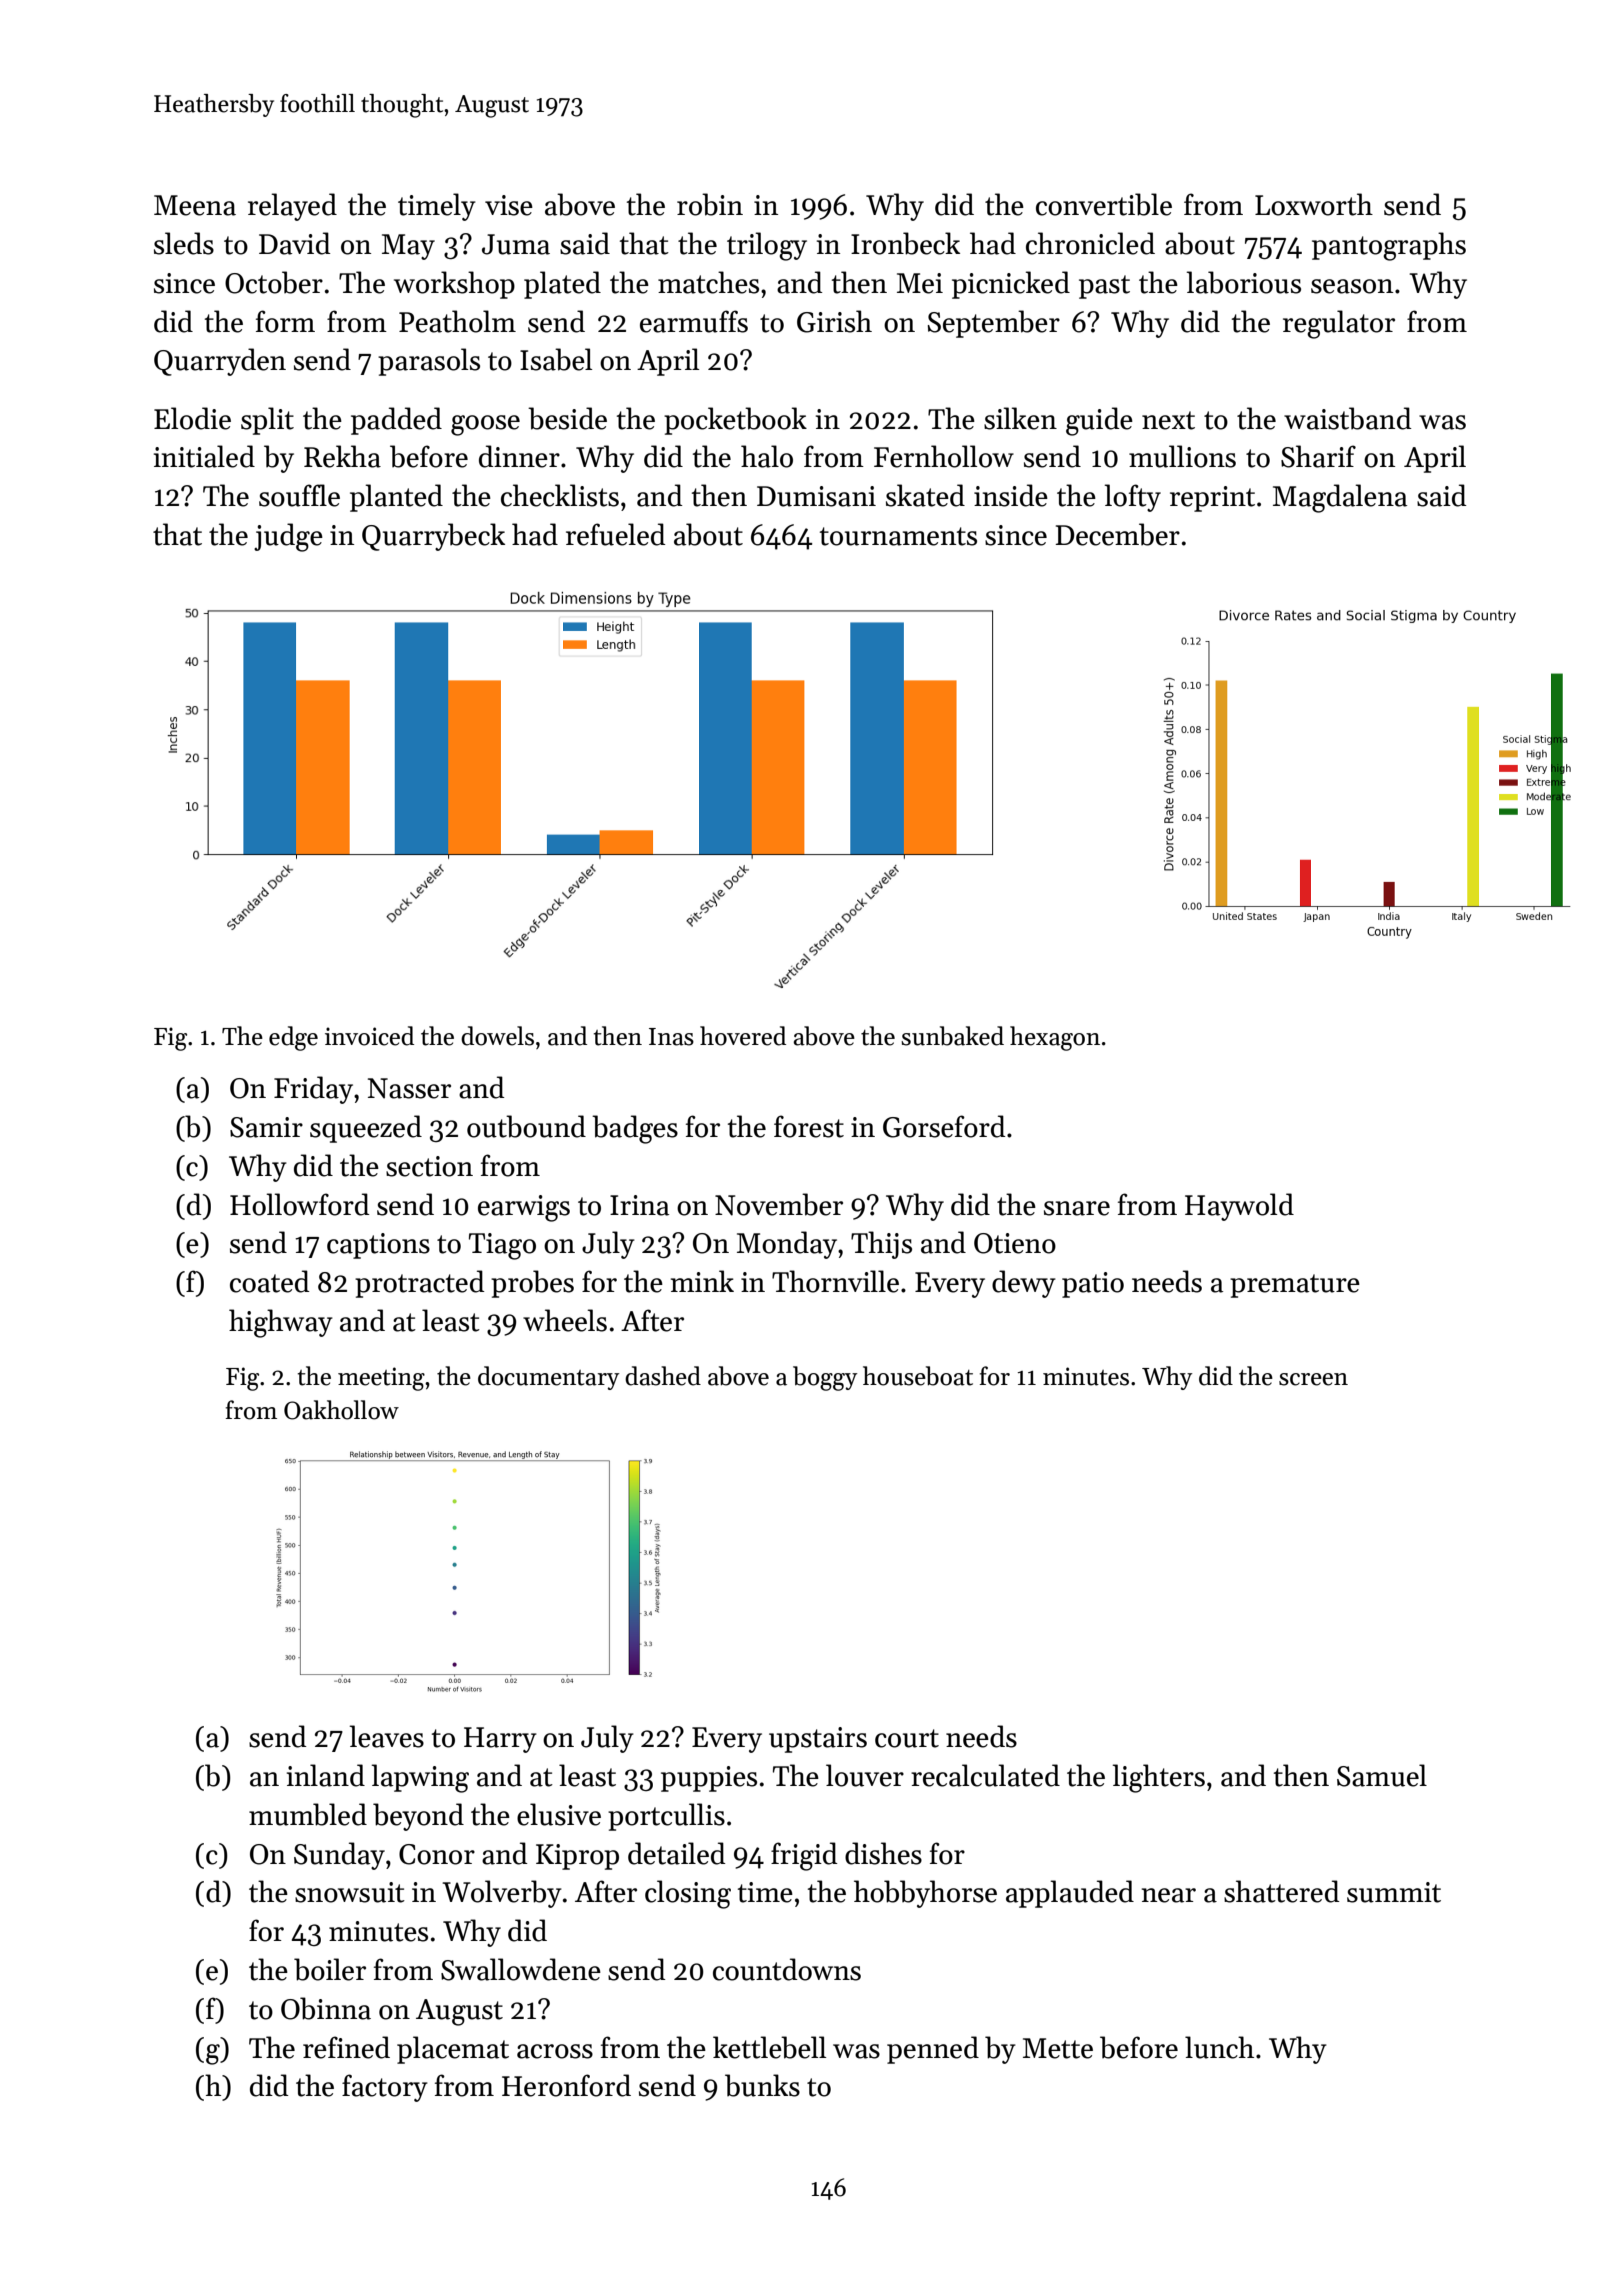  Describe the element at coordinates (184, 243) in the screenshot. I see `sleds` at that location.
